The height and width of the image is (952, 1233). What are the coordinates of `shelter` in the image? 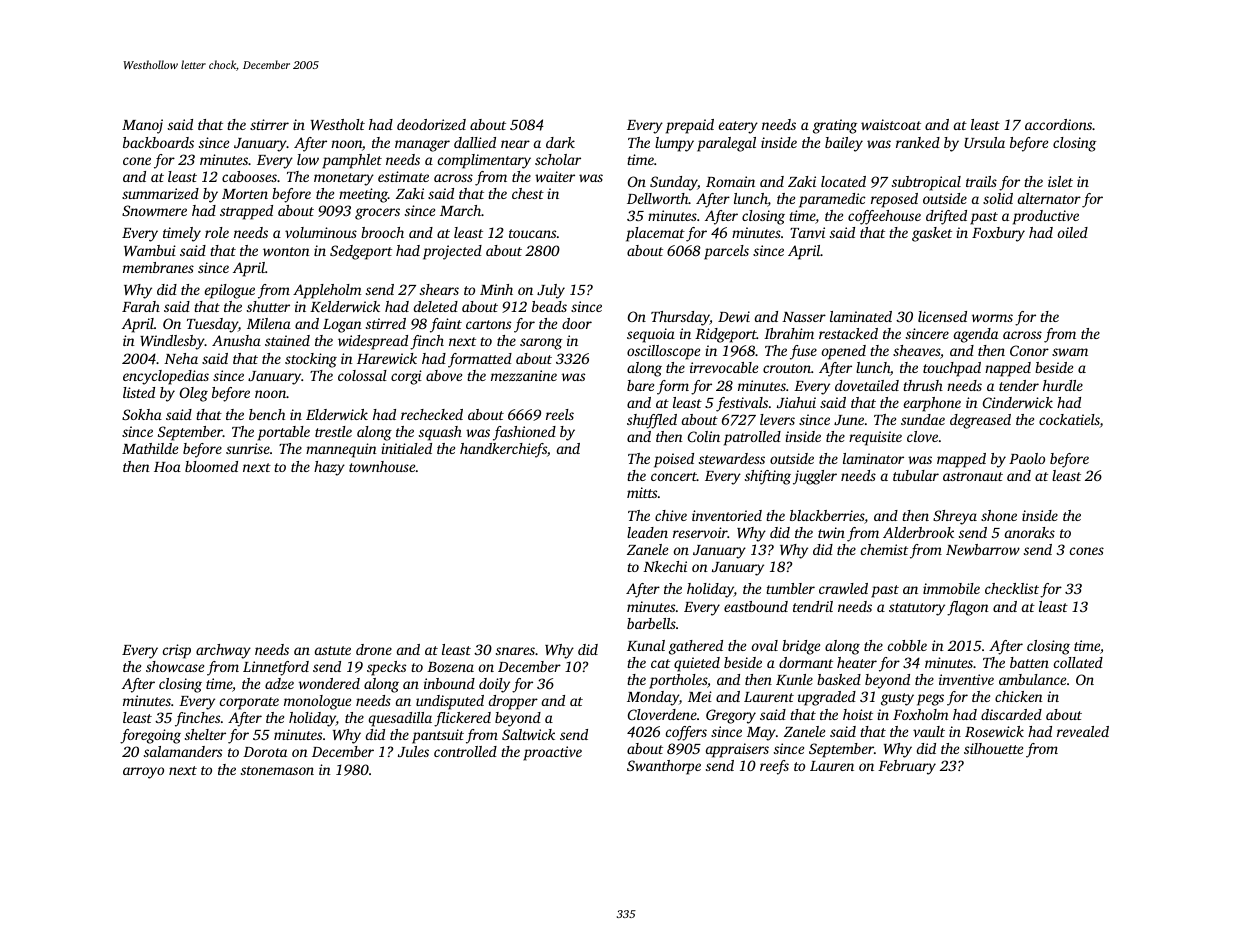 It's located at (205, 734).
